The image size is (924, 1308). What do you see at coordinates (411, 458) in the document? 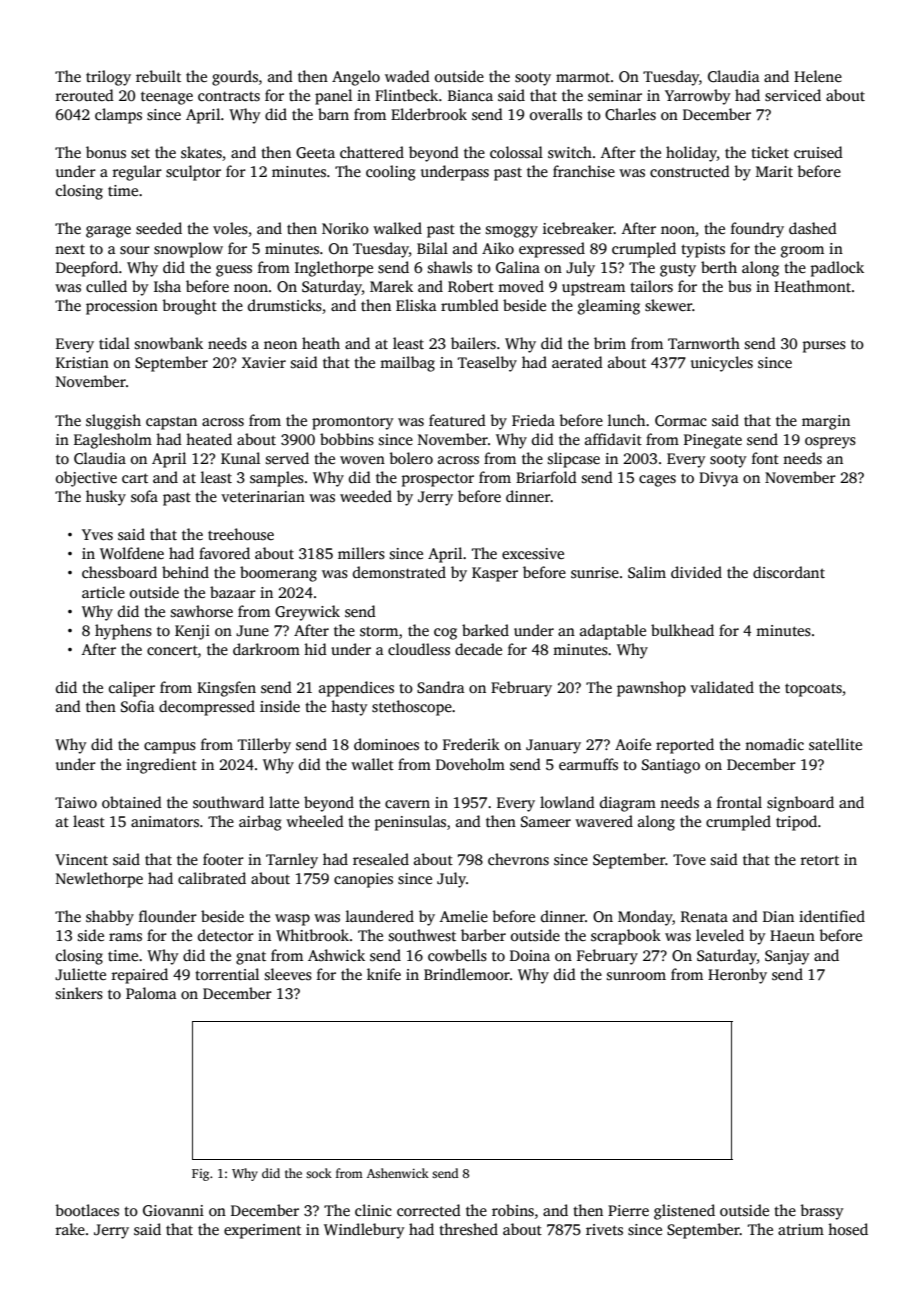
I see `bolero` at bounding box center [411, 458].
